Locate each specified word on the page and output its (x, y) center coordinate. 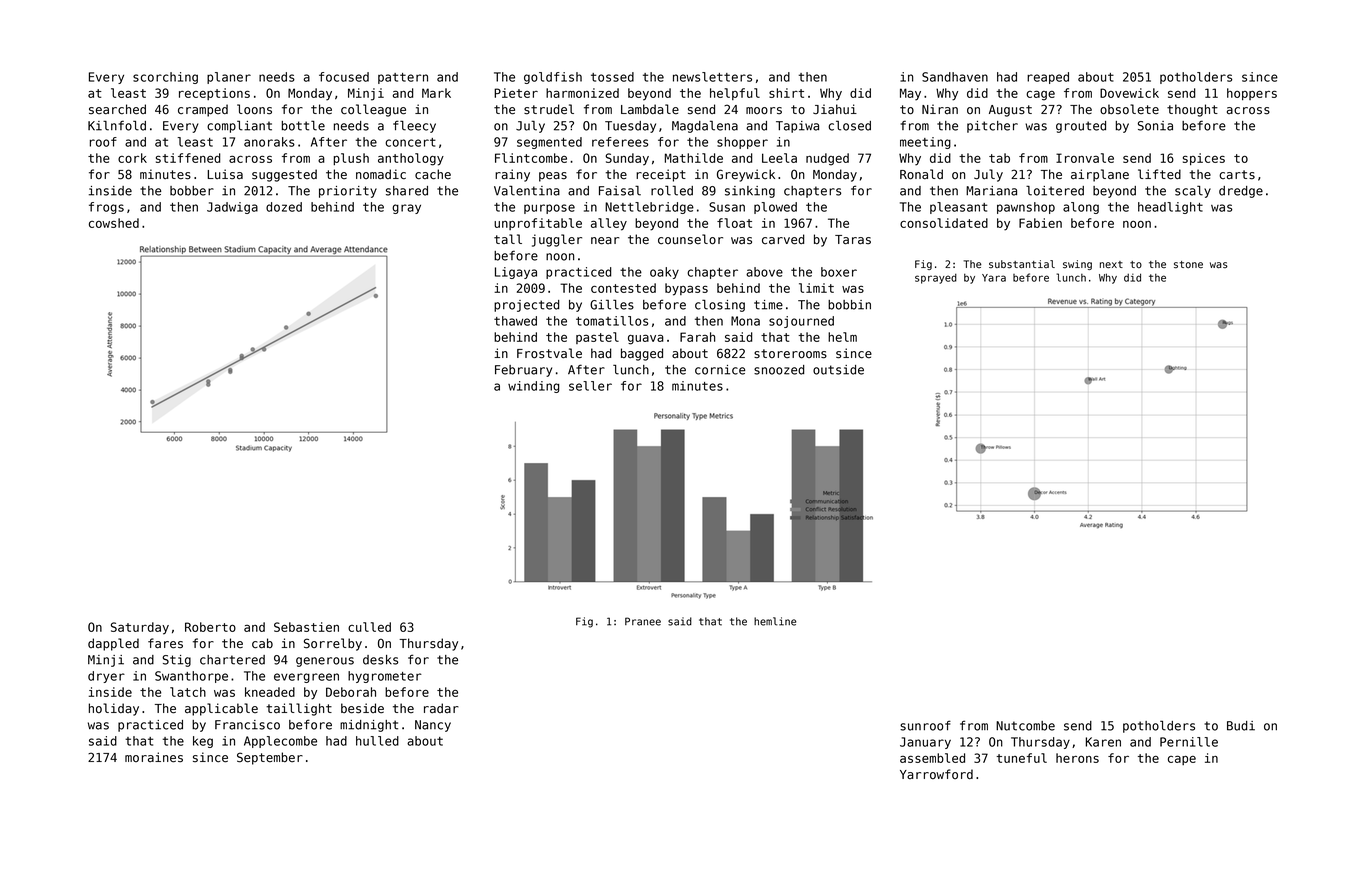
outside (838, 370)
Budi (1241, 726)
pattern (403, 78)
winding (533, 387)
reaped (1048, 78)
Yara (994, 278)
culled (369, 627)
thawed (515, 321)
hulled (377, 741)
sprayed (936, 279)
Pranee (643, 621)
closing (720, 305)
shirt (786, 93)
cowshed (114, 223)
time (768, 305)
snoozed (779, 370)
